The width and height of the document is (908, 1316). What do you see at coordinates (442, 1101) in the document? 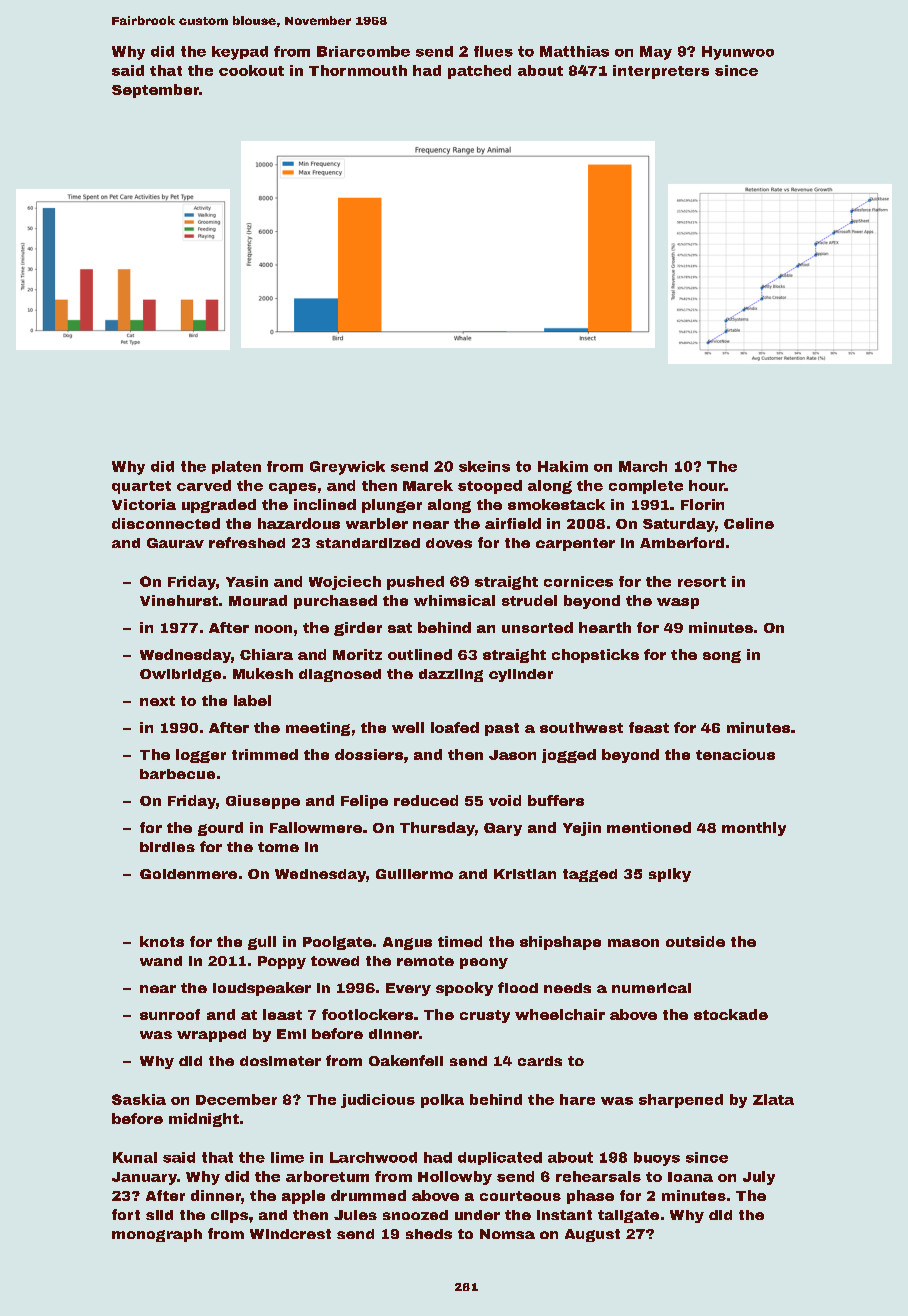
I see `polka` at bounding box center [442, 1101].
